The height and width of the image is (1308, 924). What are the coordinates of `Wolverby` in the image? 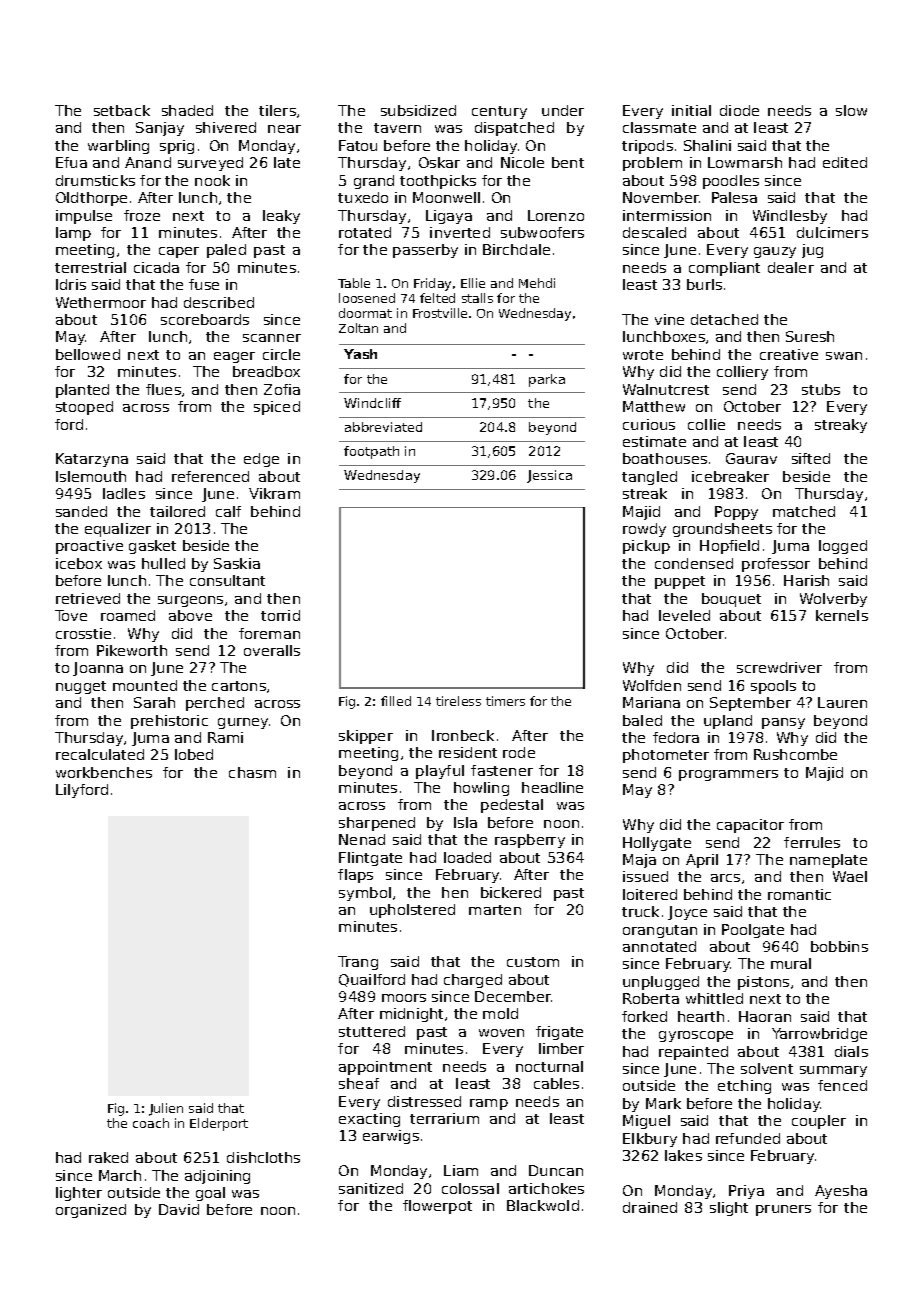 It's located at (833, 600).
